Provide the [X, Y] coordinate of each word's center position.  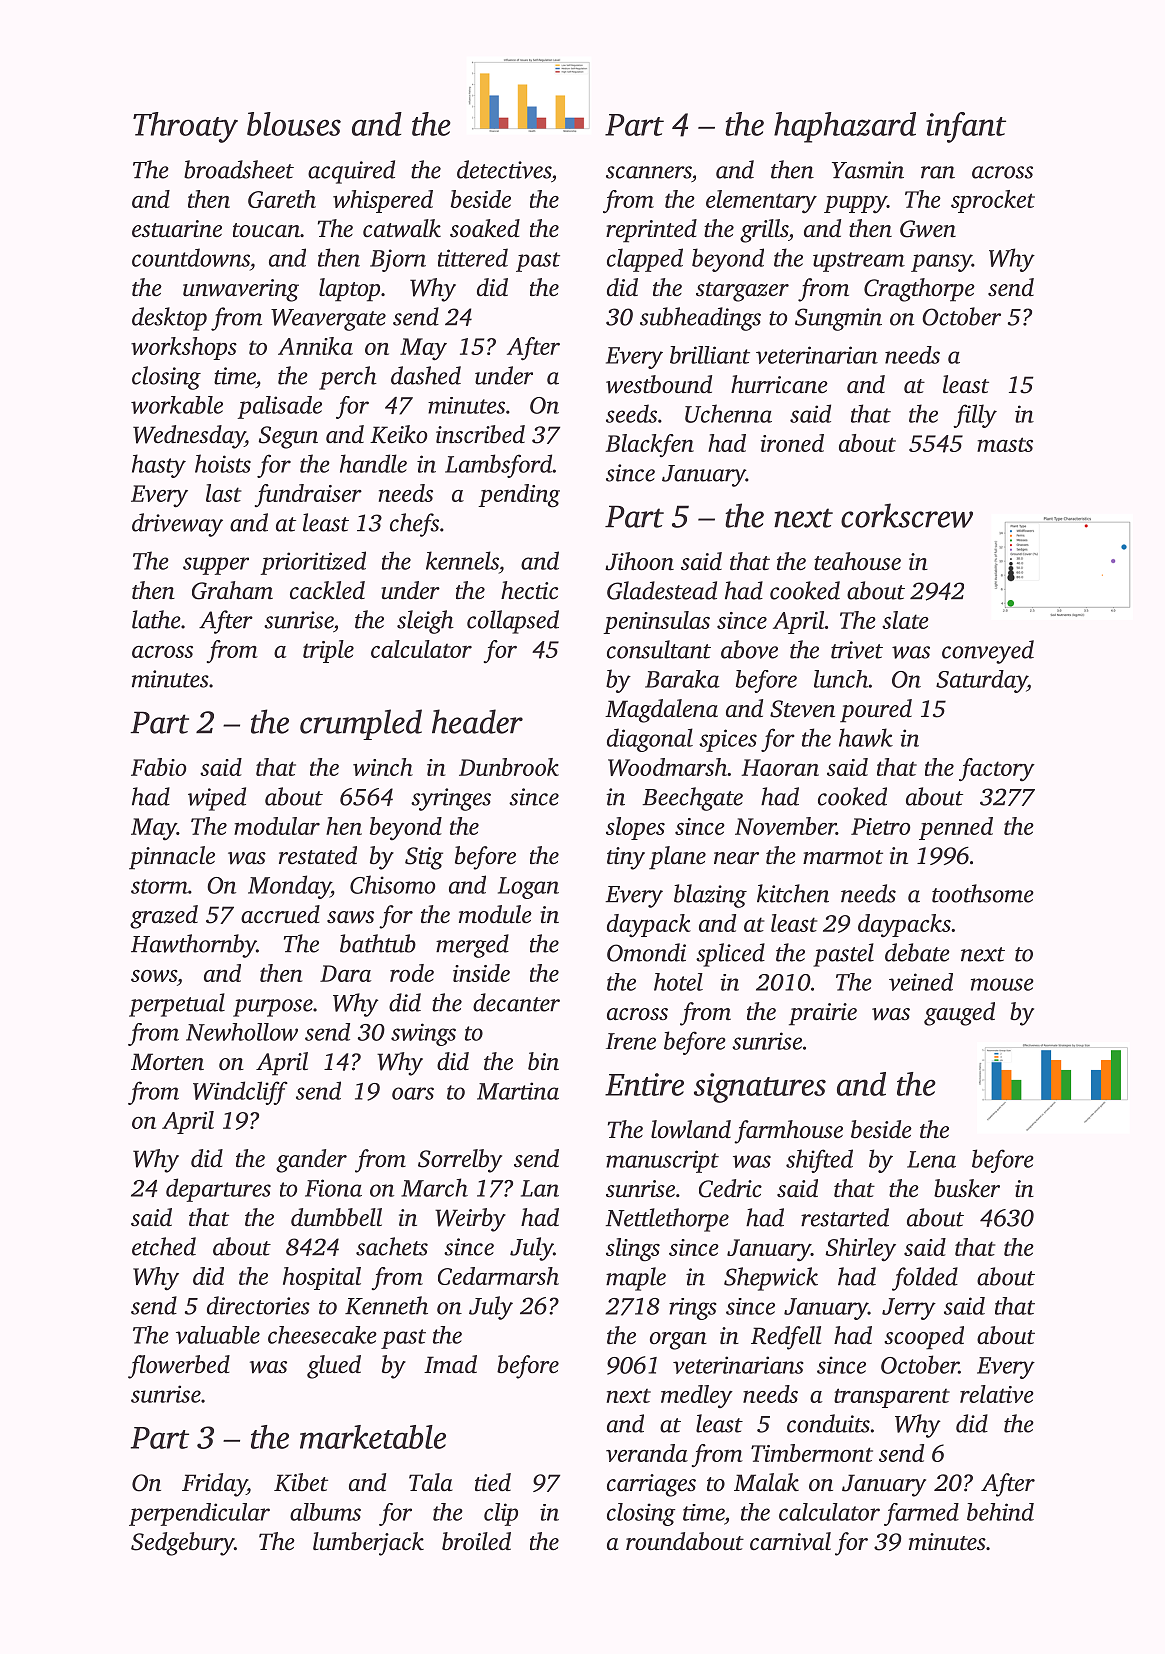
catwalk [402, 228]
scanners [649, 172]
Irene [631, 1041]
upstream [859, 262]
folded [925, 1279]
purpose [273, 1008]
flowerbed [179, 1367]
